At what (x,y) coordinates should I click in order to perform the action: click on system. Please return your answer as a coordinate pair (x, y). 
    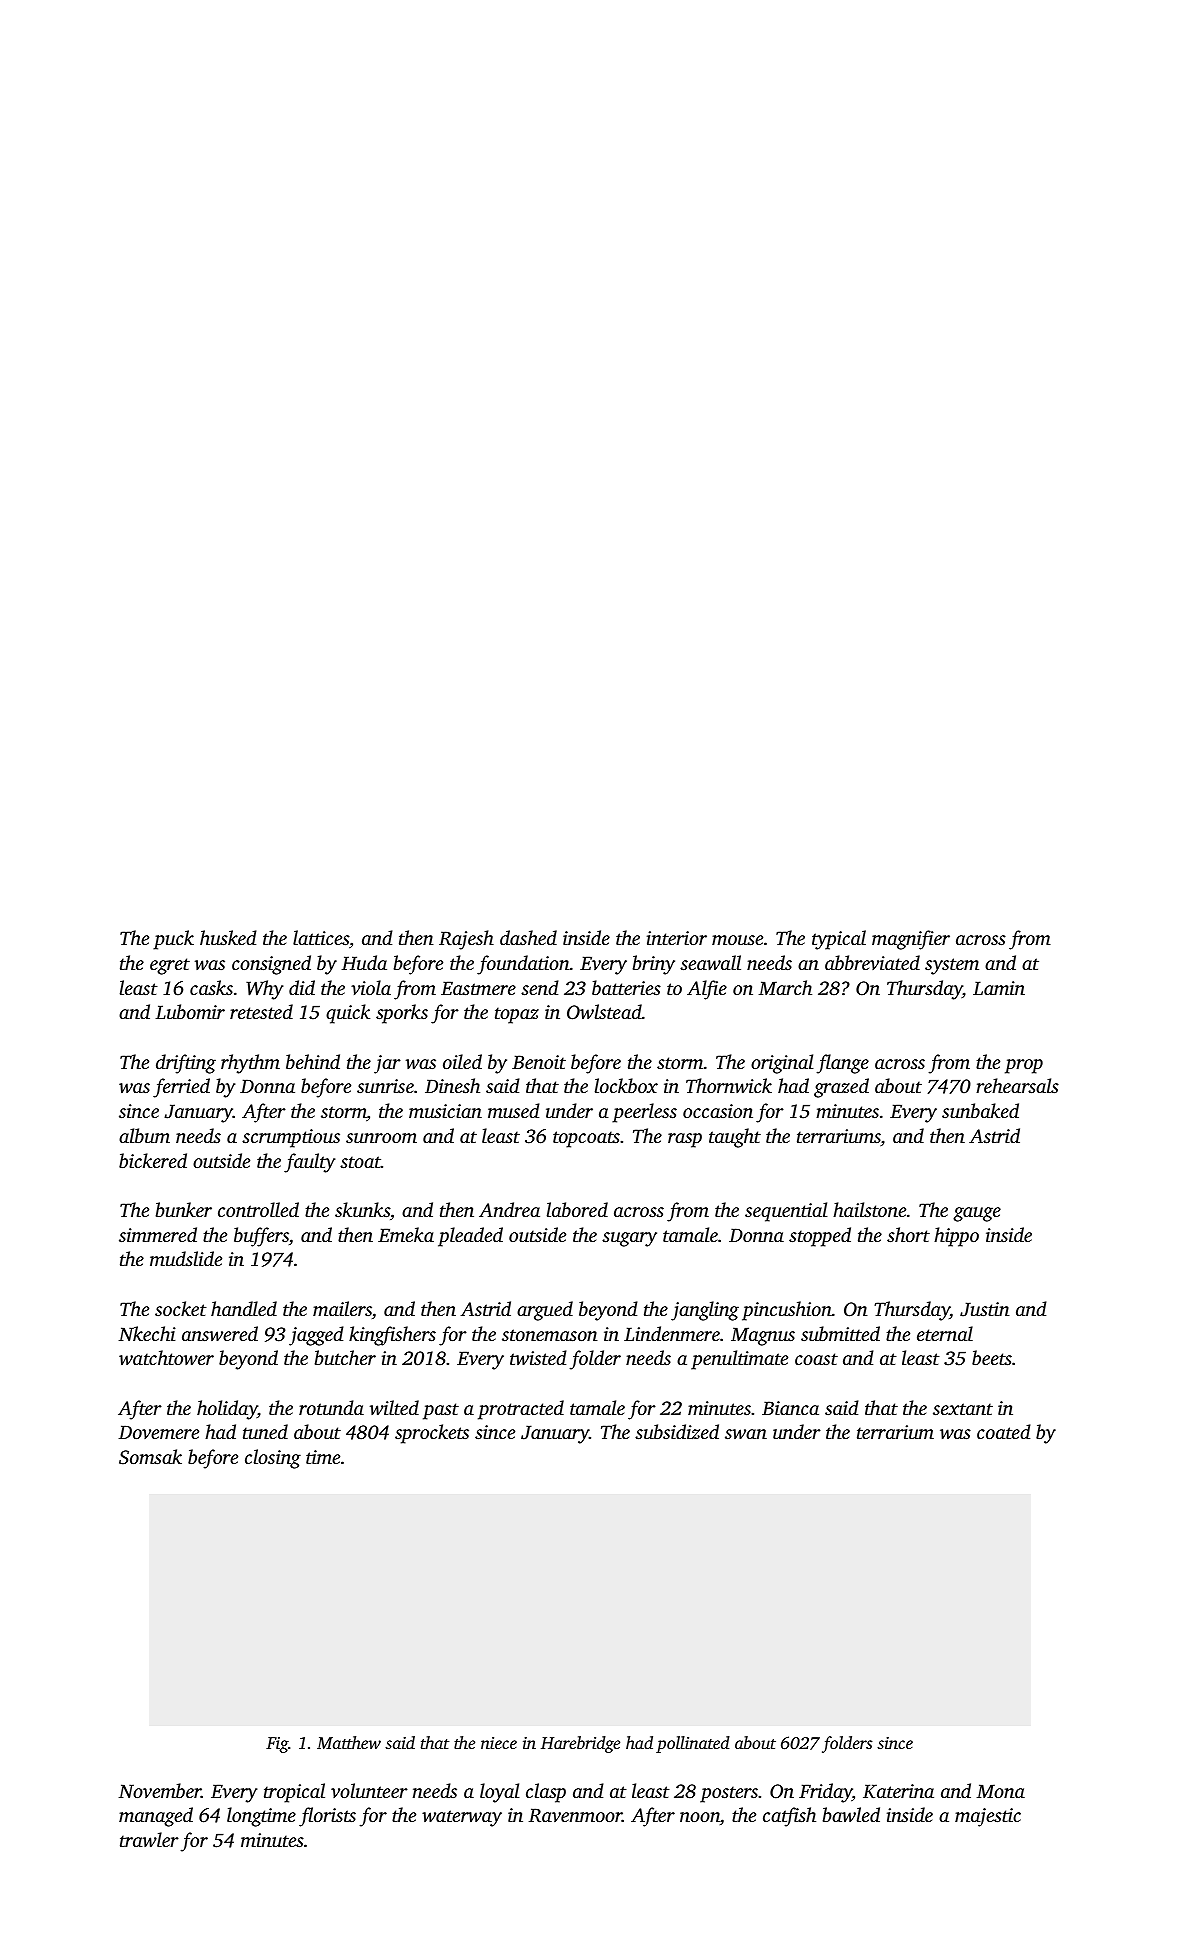
    Looking at the image, I should click on (952, 966).
